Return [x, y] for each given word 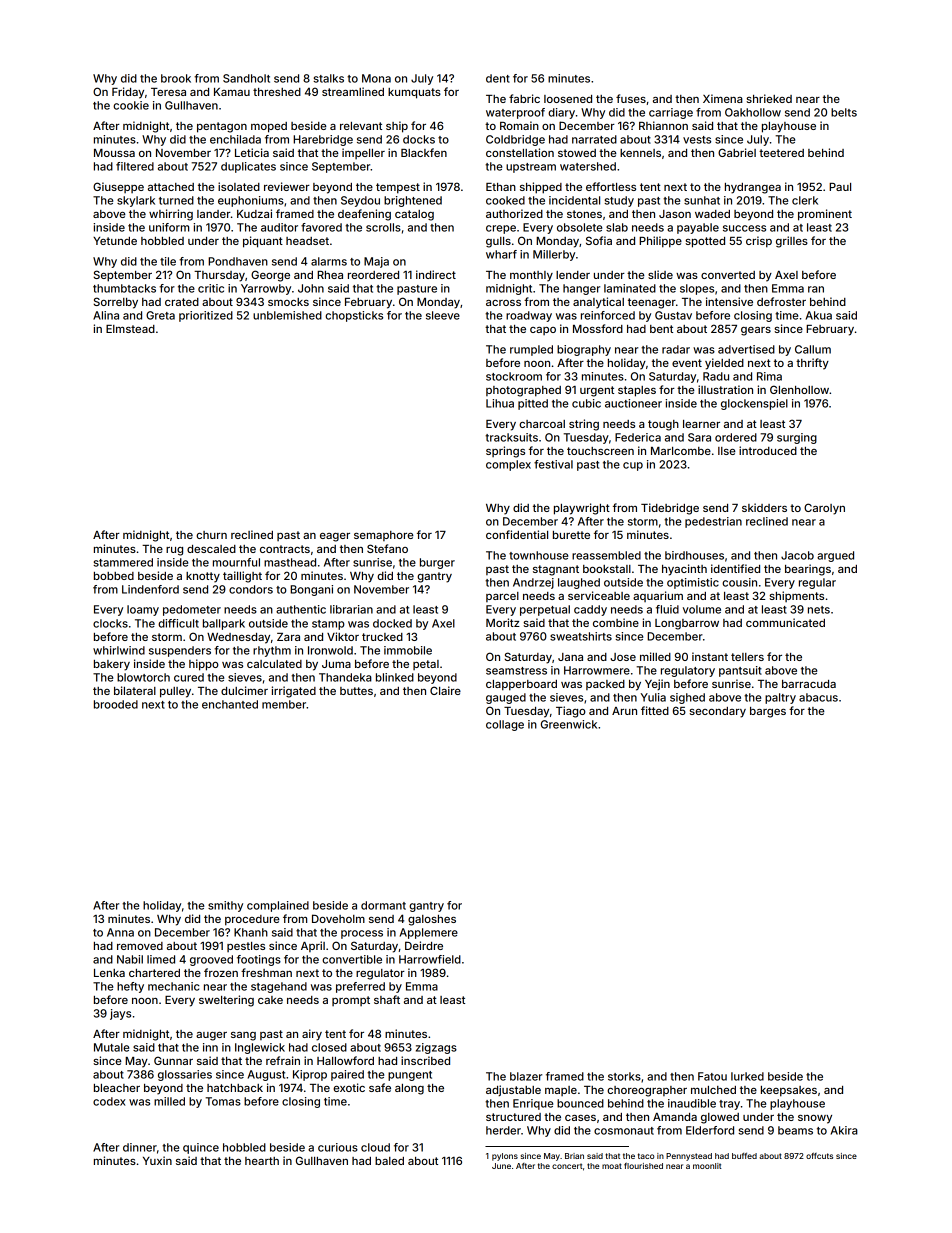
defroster [781, 301]
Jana [570, 657]
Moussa [114, 153]
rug [174, 551]
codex [109, 1101]
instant [710, 656]
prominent [825, 215]
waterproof [515, 113]
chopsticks [354, 316]
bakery [112, 665]
